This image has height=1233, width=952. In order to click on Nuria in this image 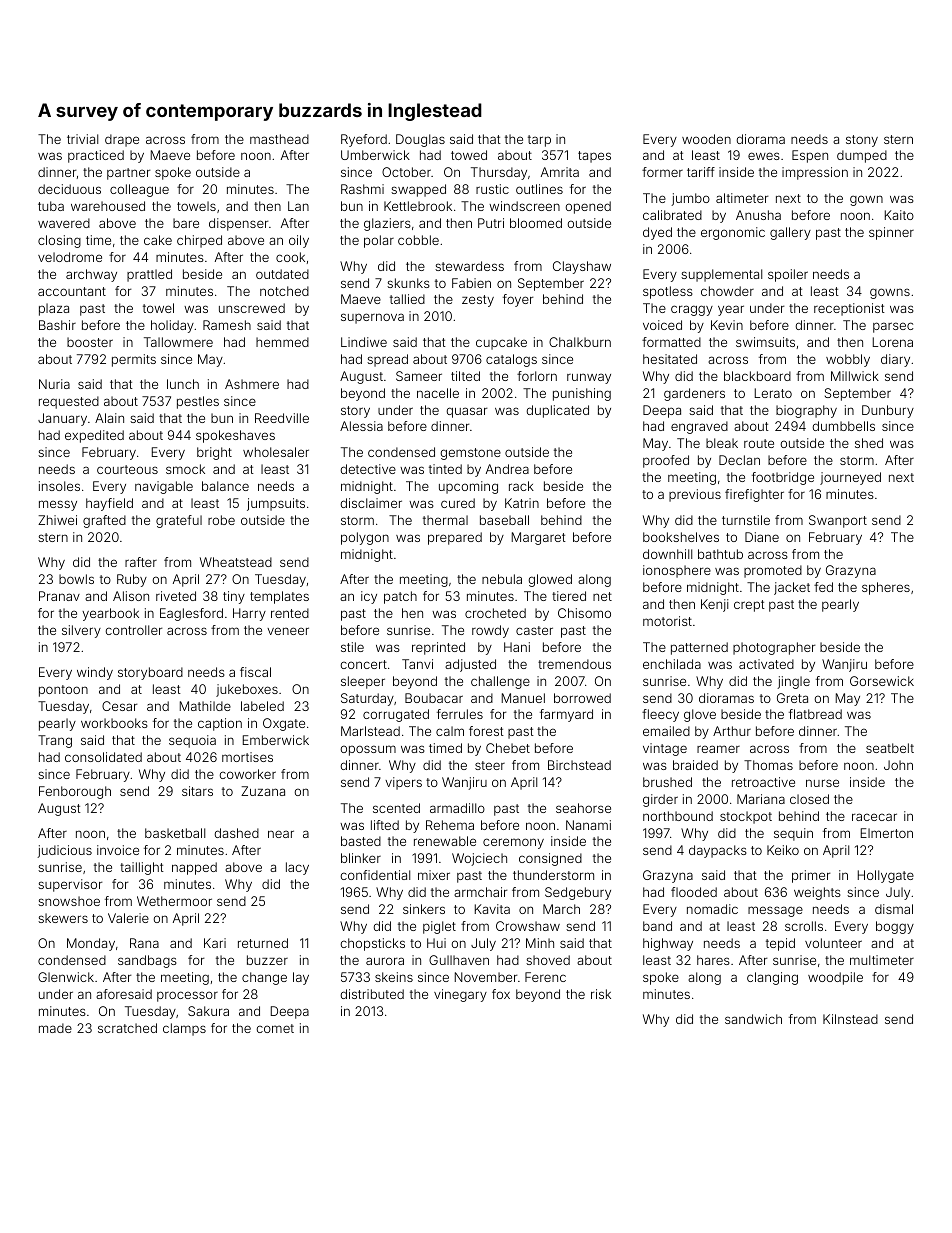, I will do `click(54, 384)`.
